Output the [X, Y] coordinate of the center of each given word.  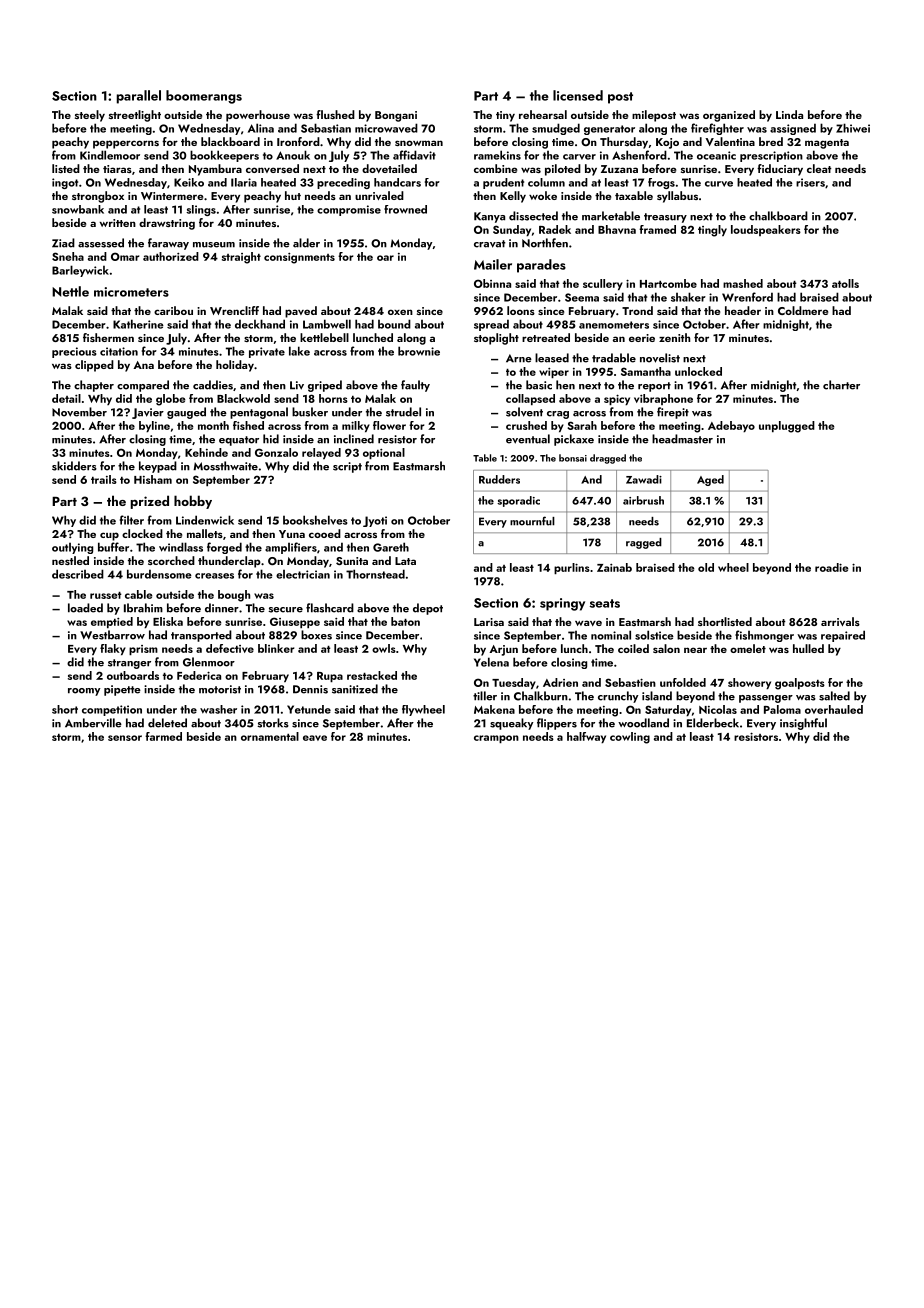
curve [719, 184]
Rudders [499, 479]
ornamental [270, 736]
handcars [397, 182]
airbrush [643, 500]
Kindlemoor [110, 155]
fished [248, 425]
